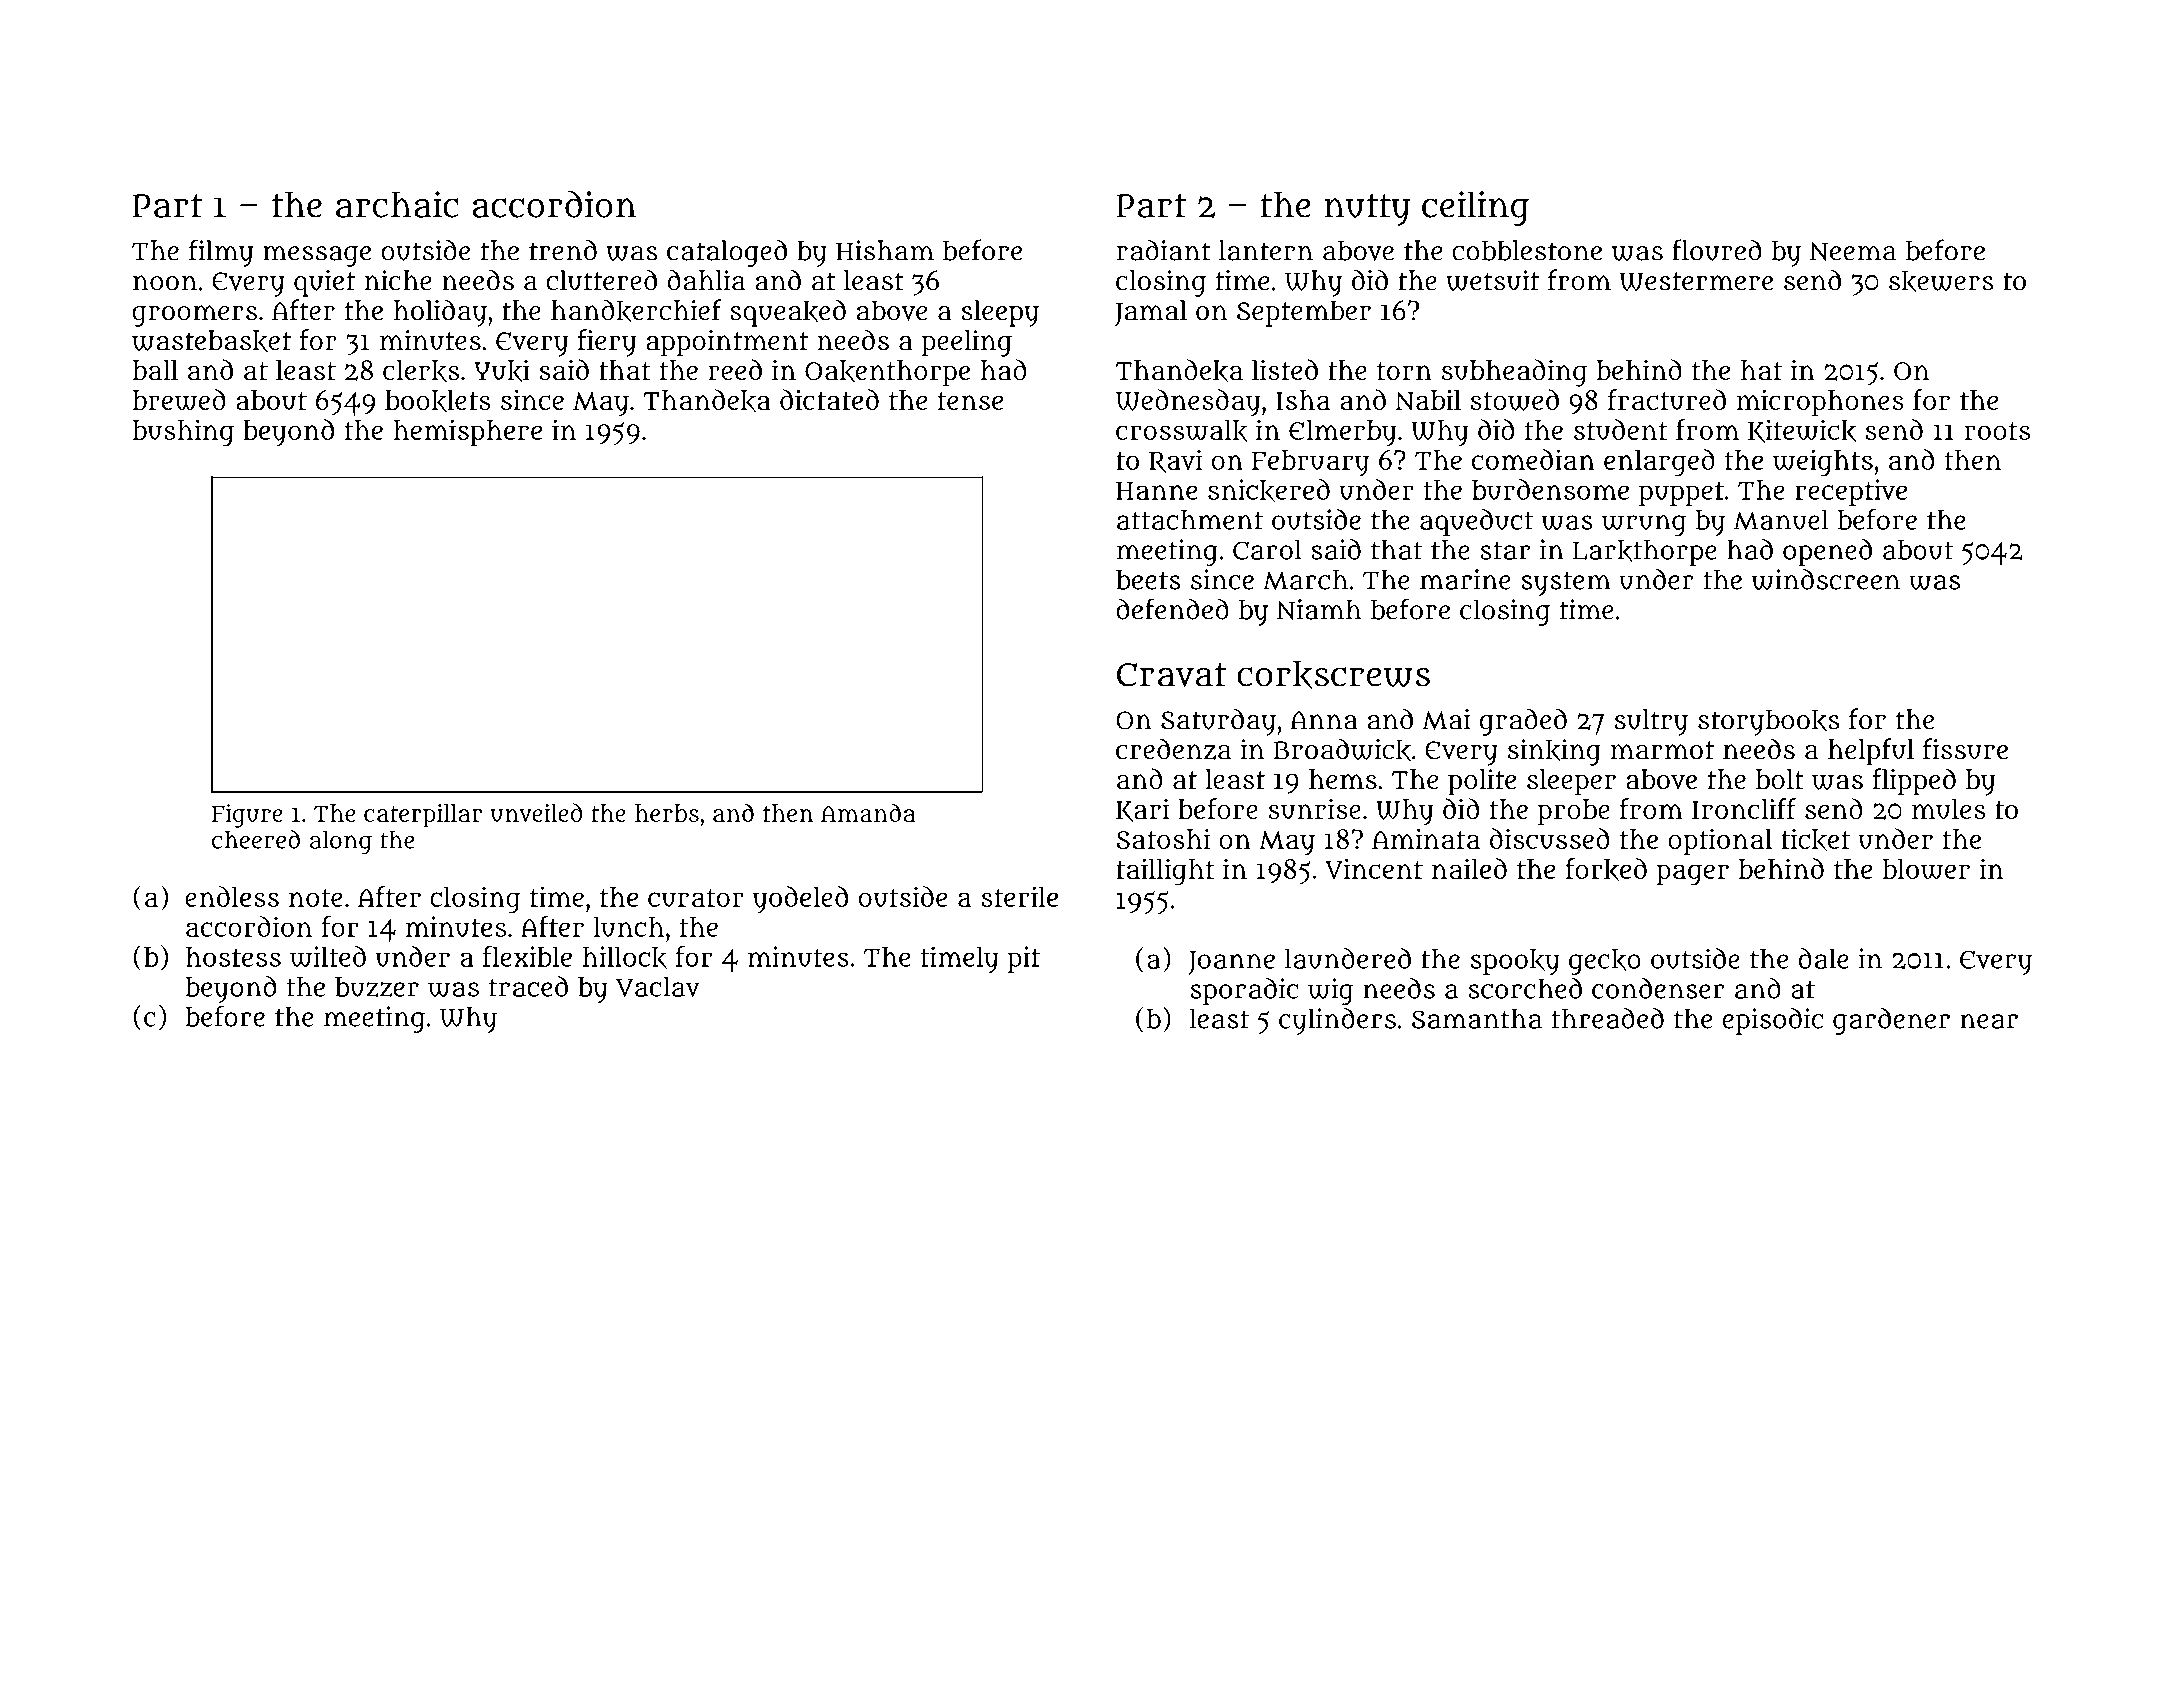 This image has height=1683, width=2178. I want to click on nutty, so click(1367, 210).
